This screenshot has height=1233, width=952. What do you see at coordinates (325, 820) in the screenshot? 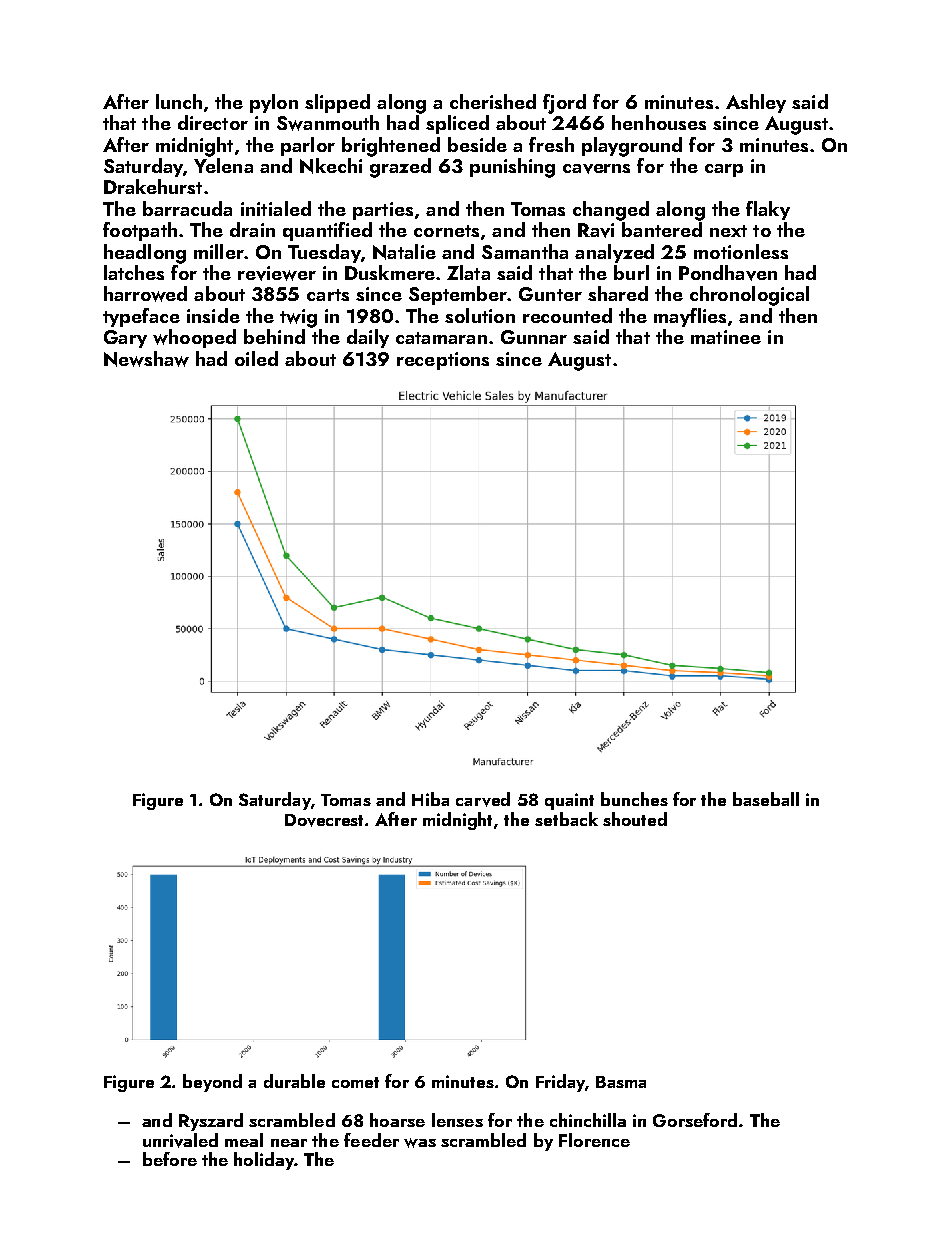
I see `Dovecrest` at bounding box center [325, 820].
